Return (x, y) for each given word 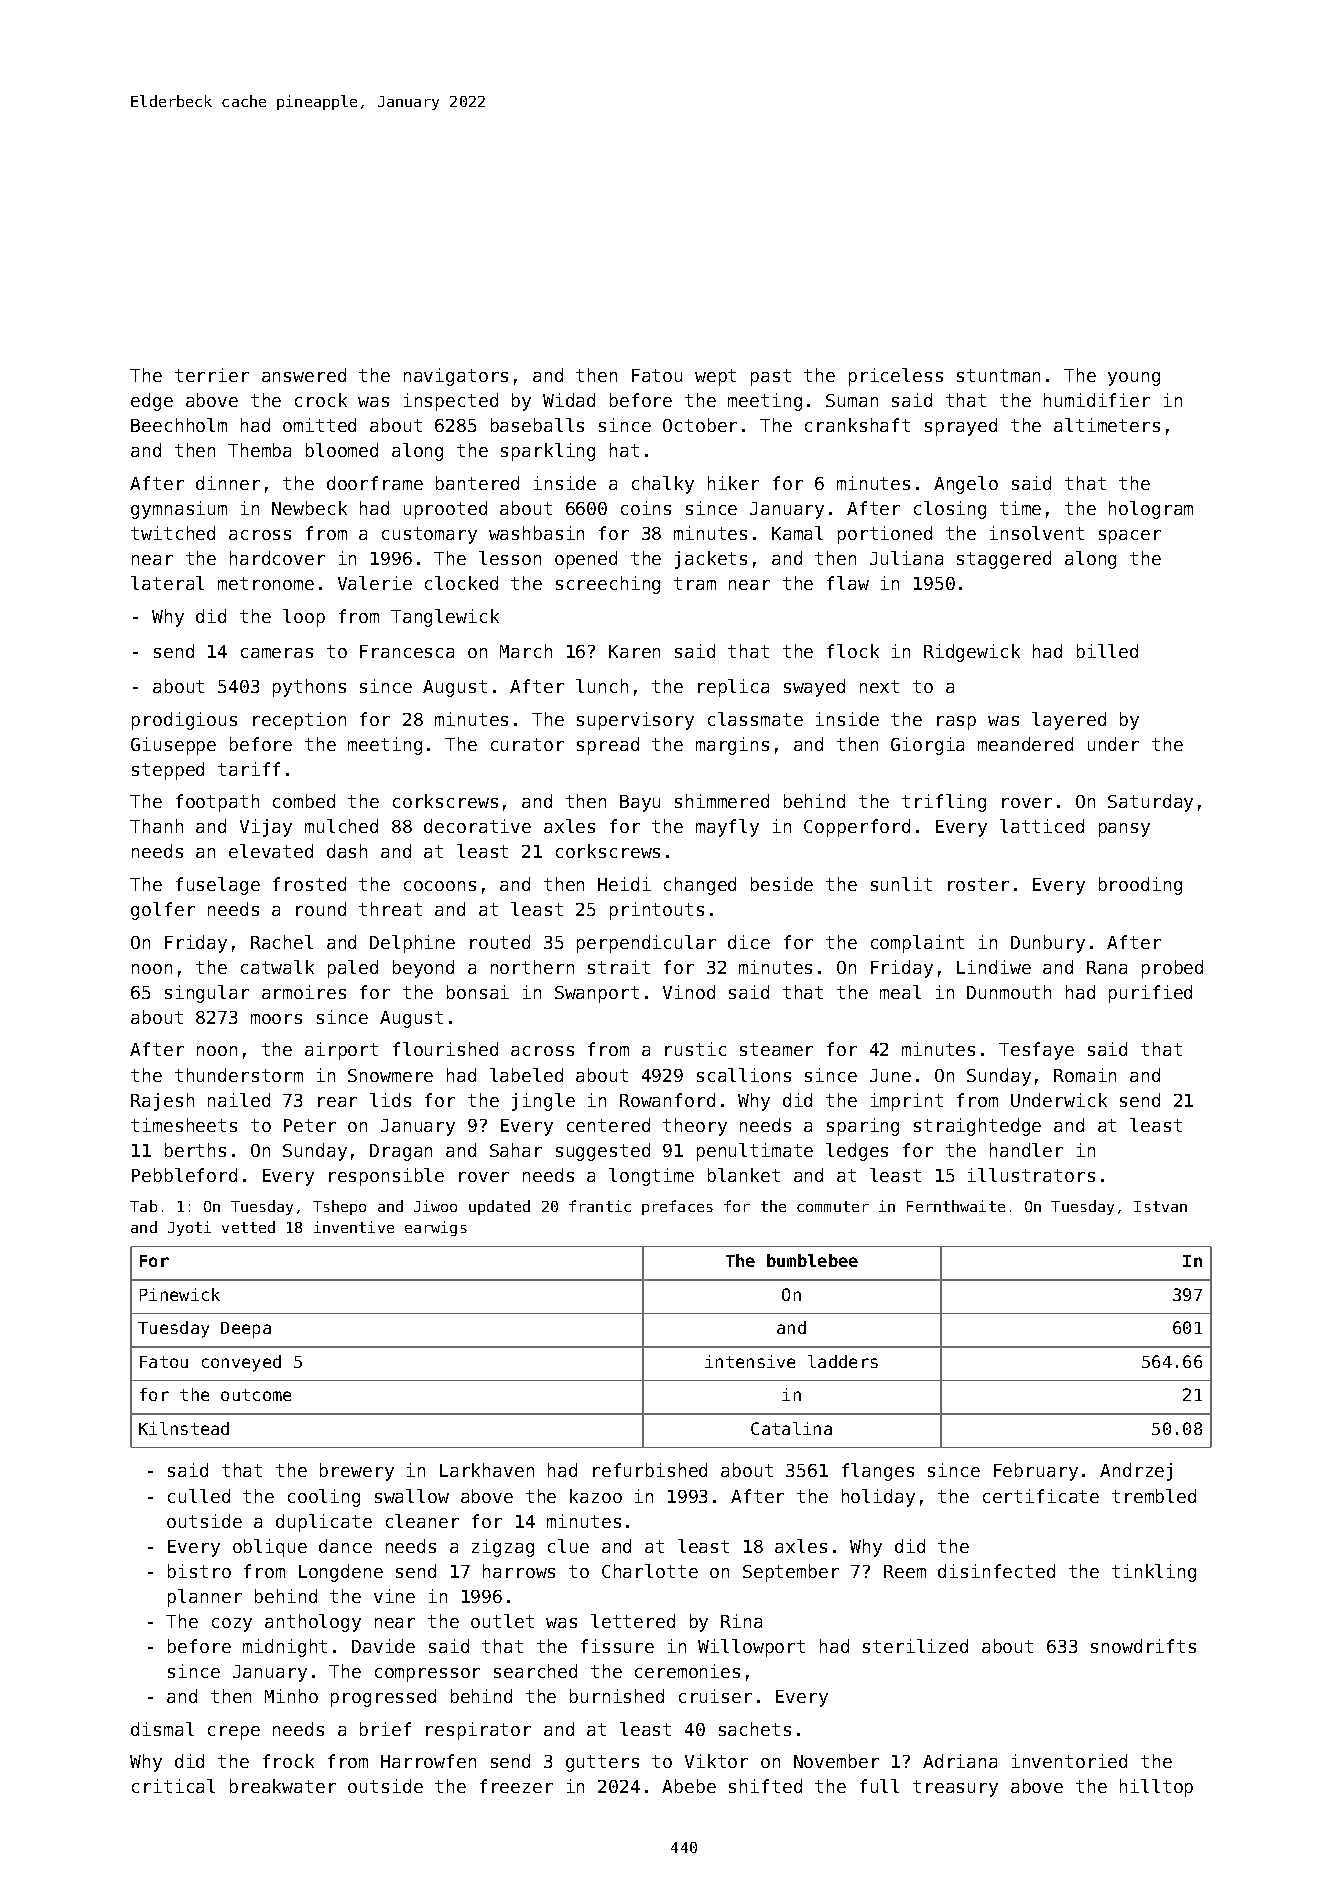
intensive (750, 1361)
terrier (212, 375)
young (1134, 379)
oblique (270, 1548)
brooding (1140, 886)
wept (715, 377)
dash (347, 851)
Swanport (597, 994)
